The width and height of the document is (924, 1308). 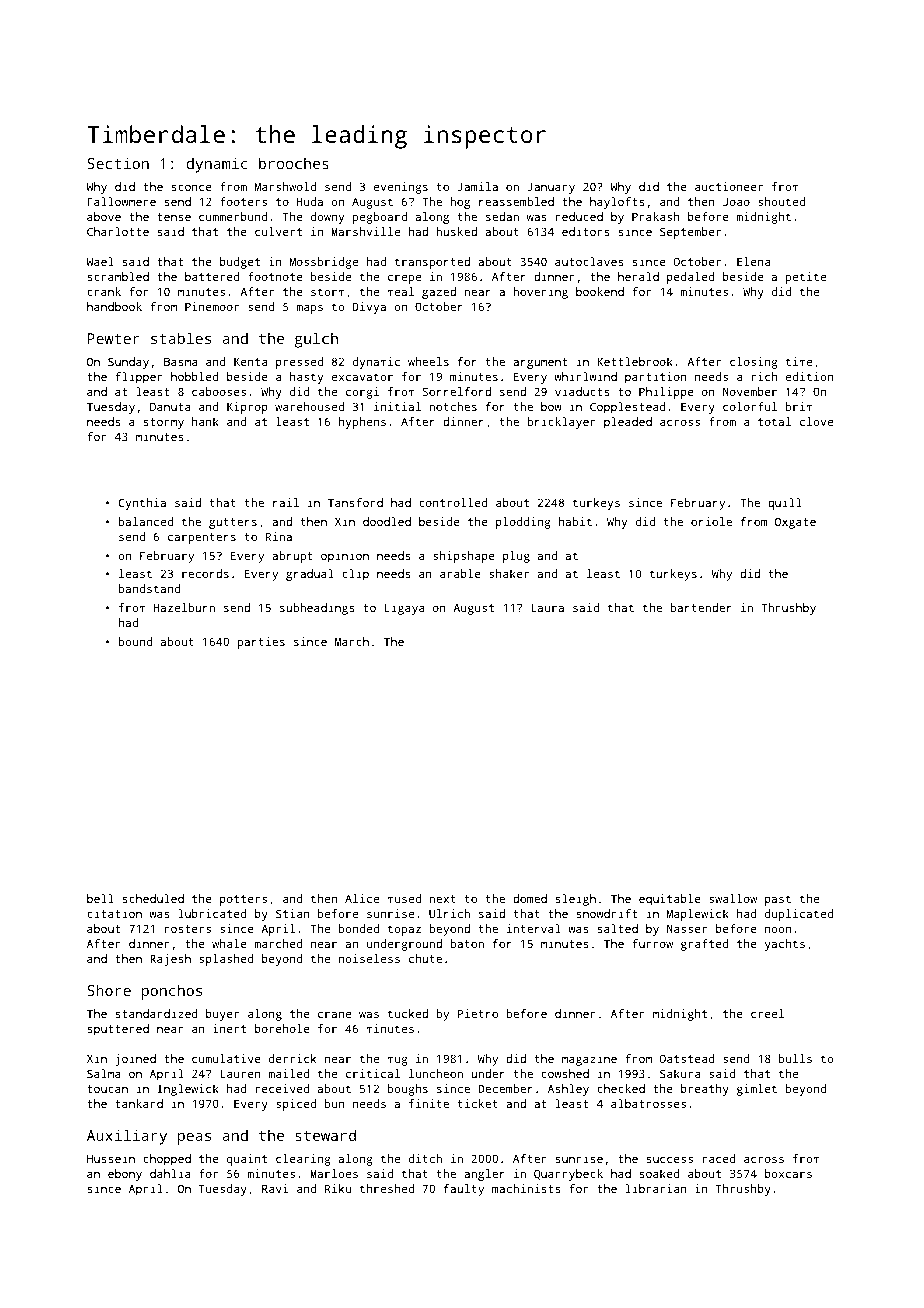 What do you see at coordinates (733, 898) in the document?
I see `swallow` at bounding box center [733, 898].
